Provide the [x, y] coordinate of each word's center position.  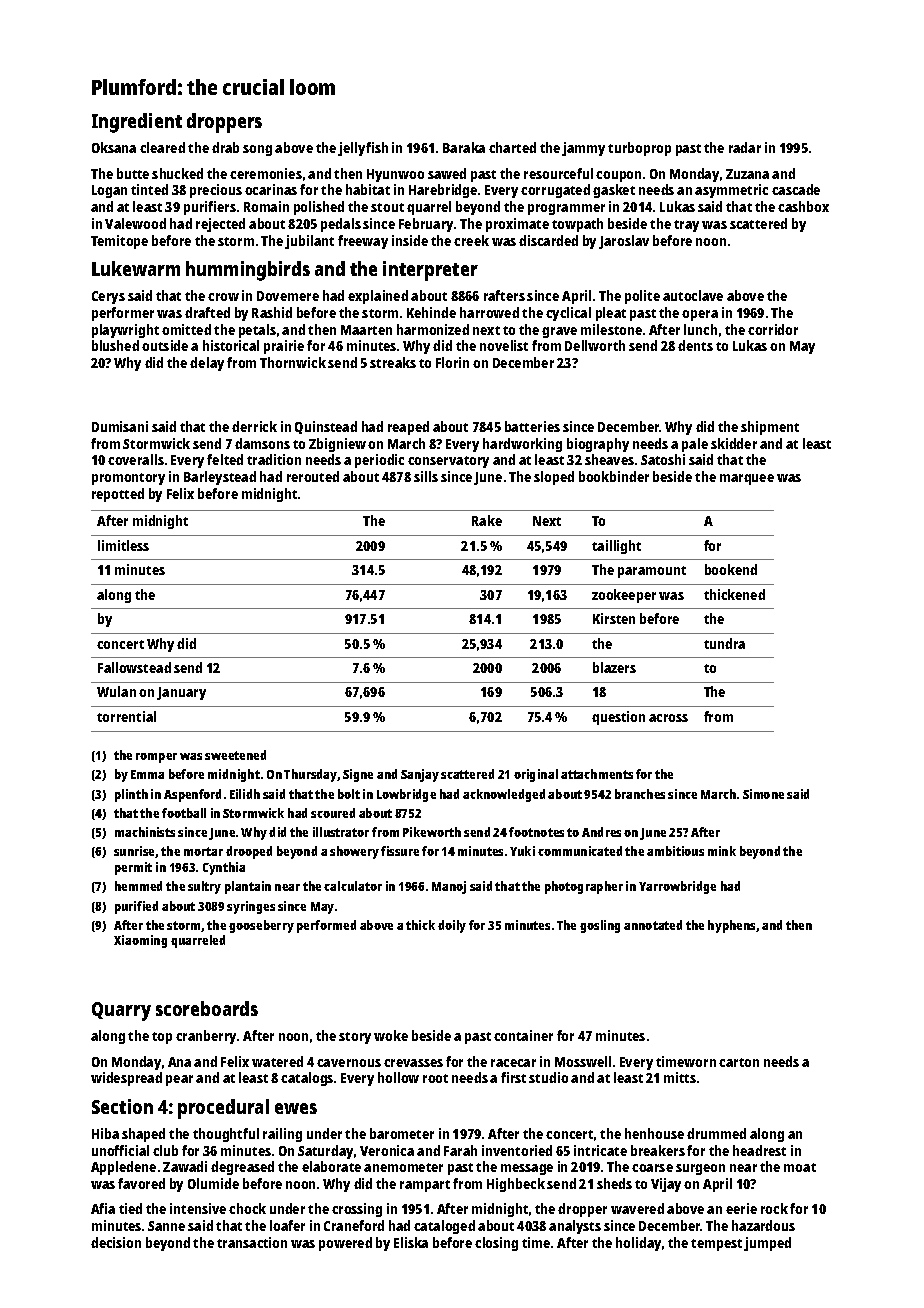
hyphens [731, 926]
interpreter [430, 271]
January [181, 693]
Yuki [522, 851]
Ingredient [137, 123]
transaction [252, 1242]
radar [745, 147]
